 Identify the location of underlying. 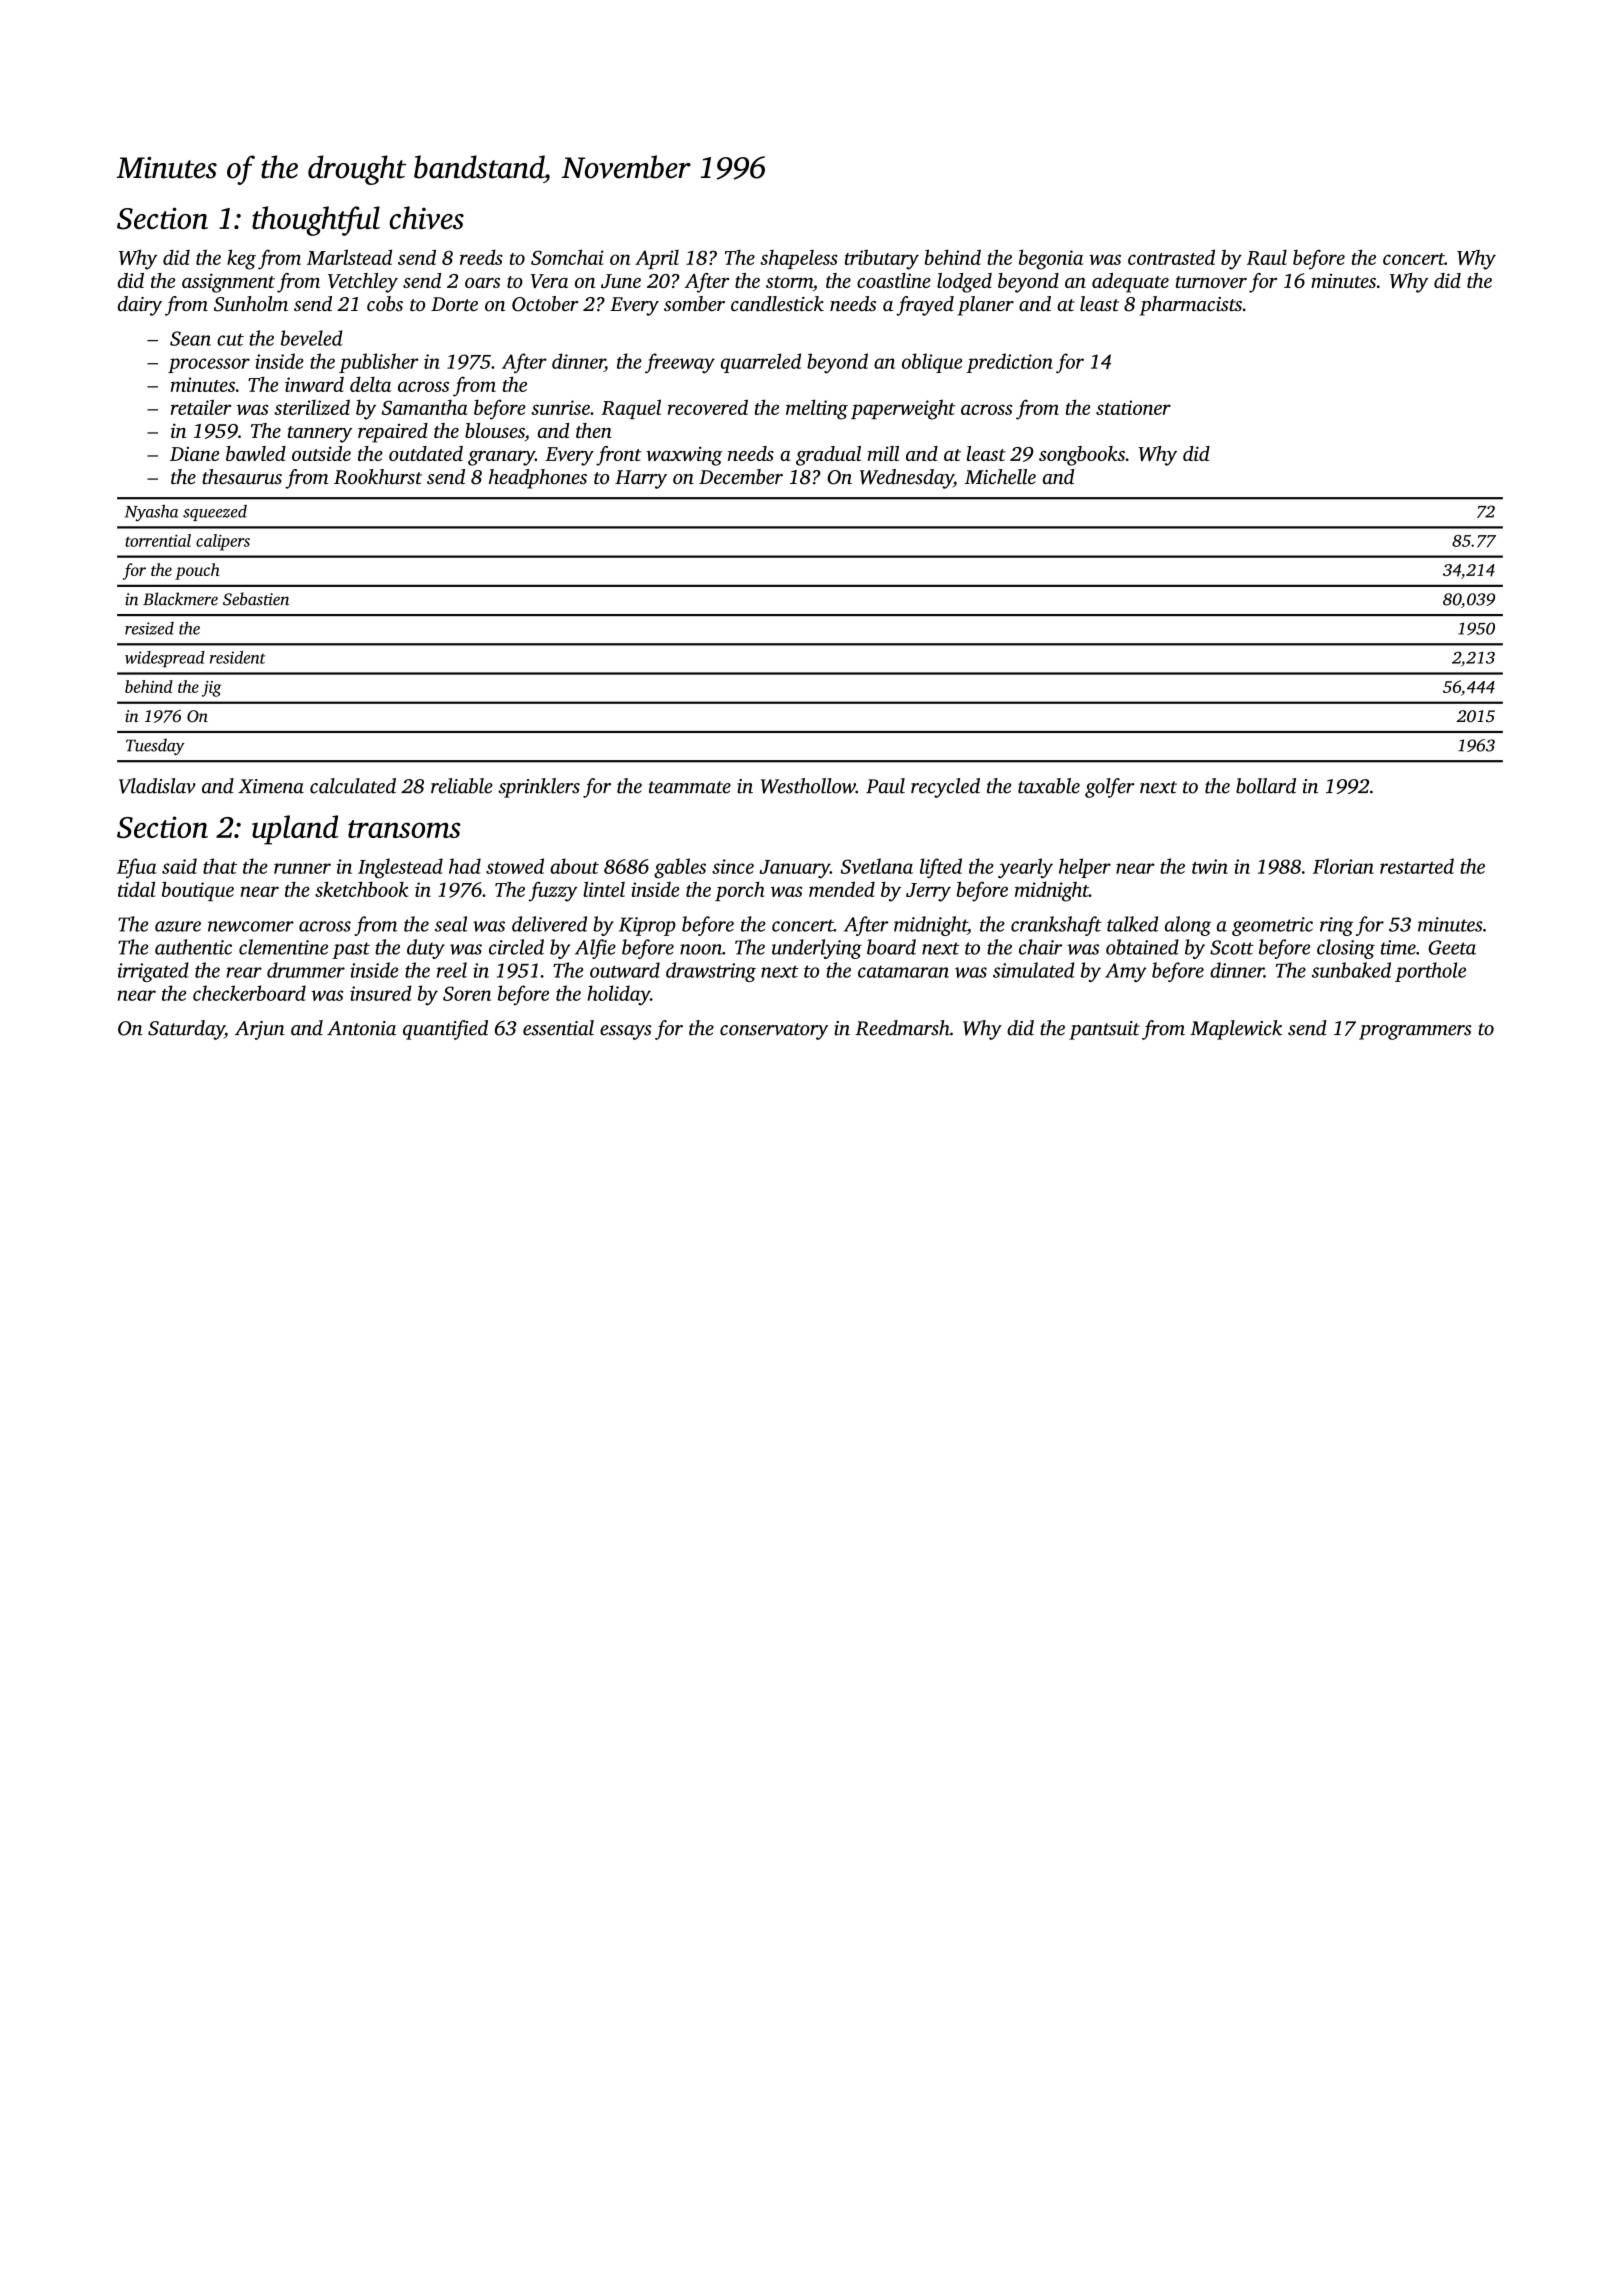
(817, 949).
